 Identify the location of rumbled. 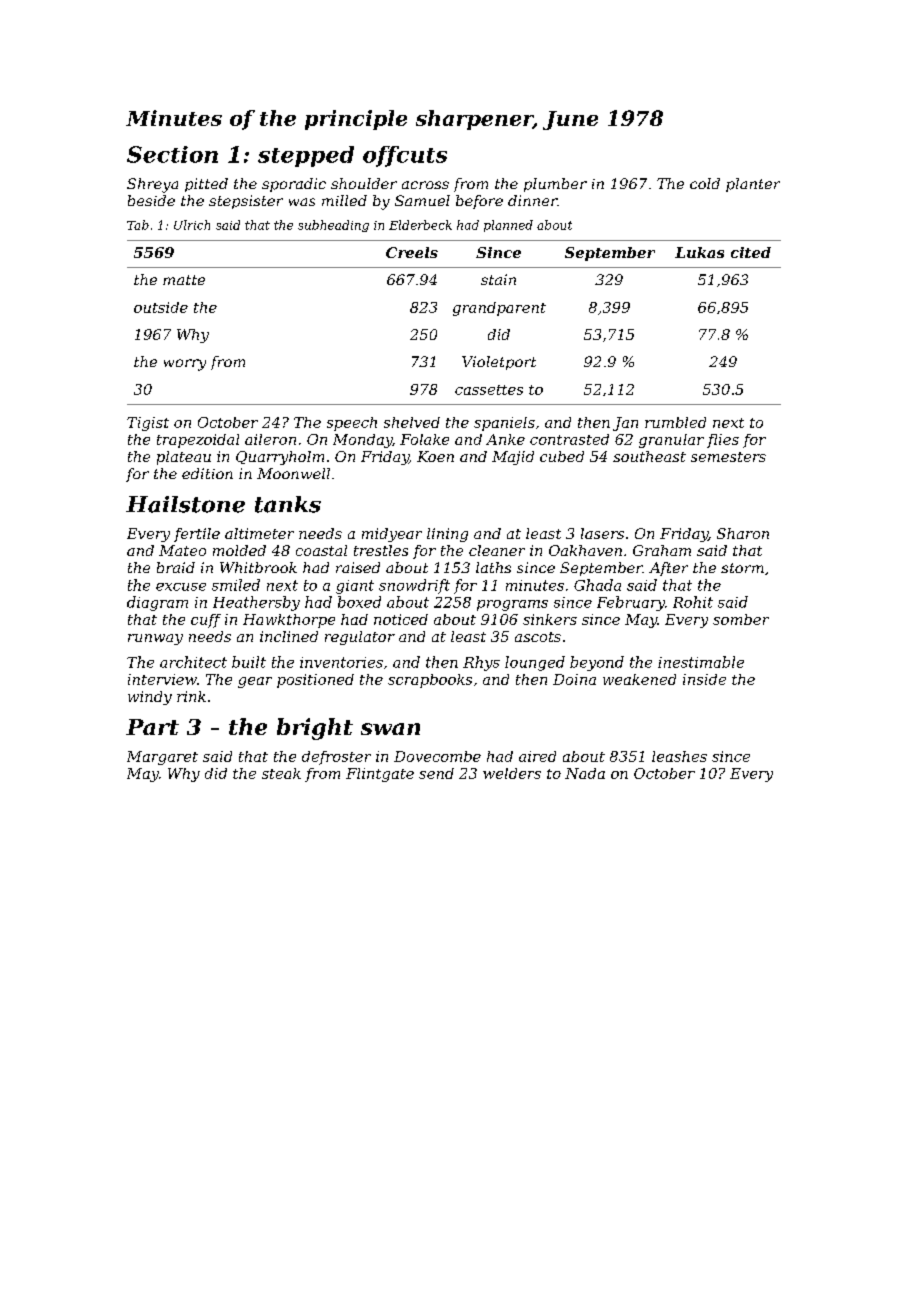
(675, 422).
